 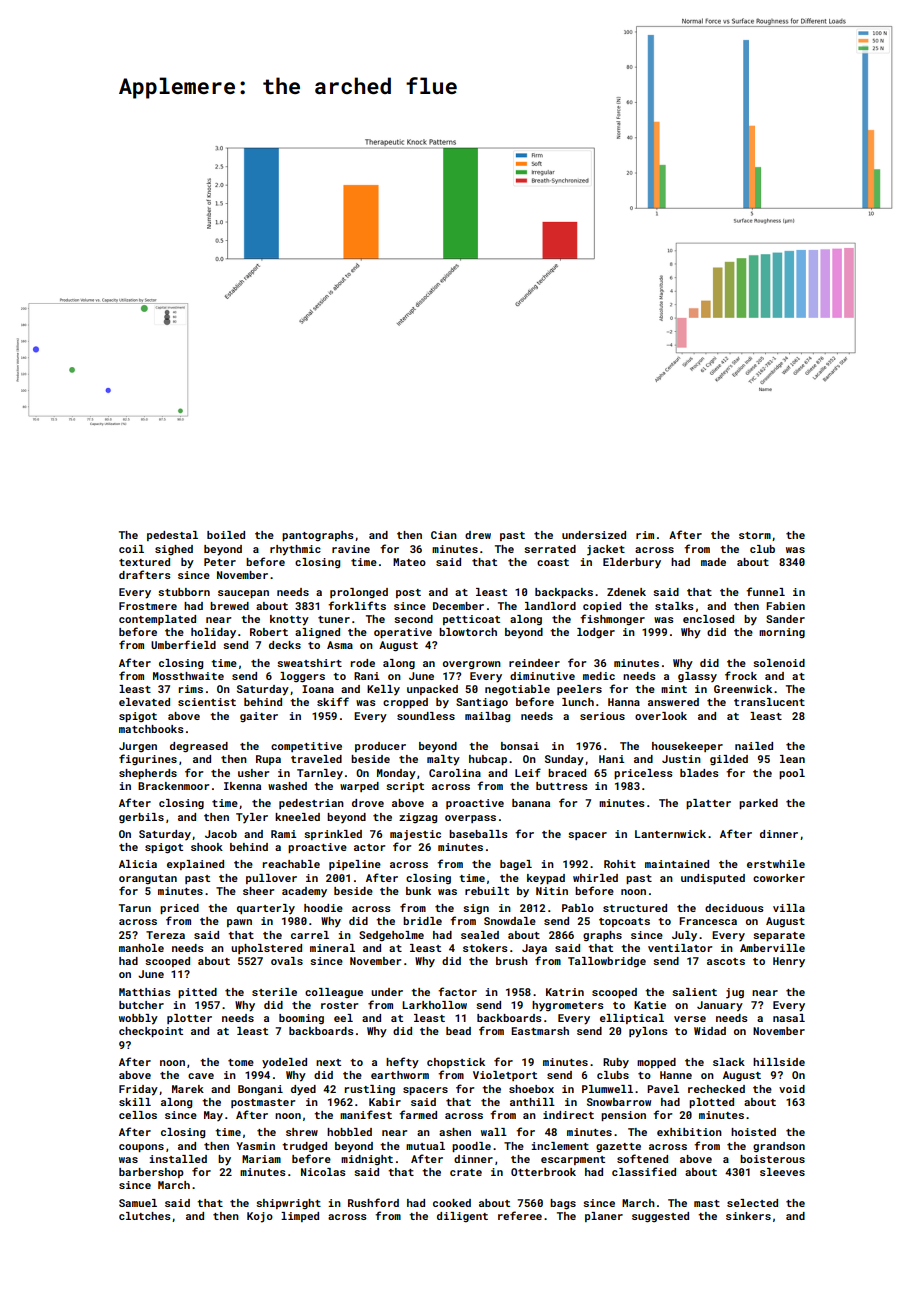 What do you see at coordinates (444, 535) in the screenshot?
I see `Cian` at bounding box center [444, 535].
